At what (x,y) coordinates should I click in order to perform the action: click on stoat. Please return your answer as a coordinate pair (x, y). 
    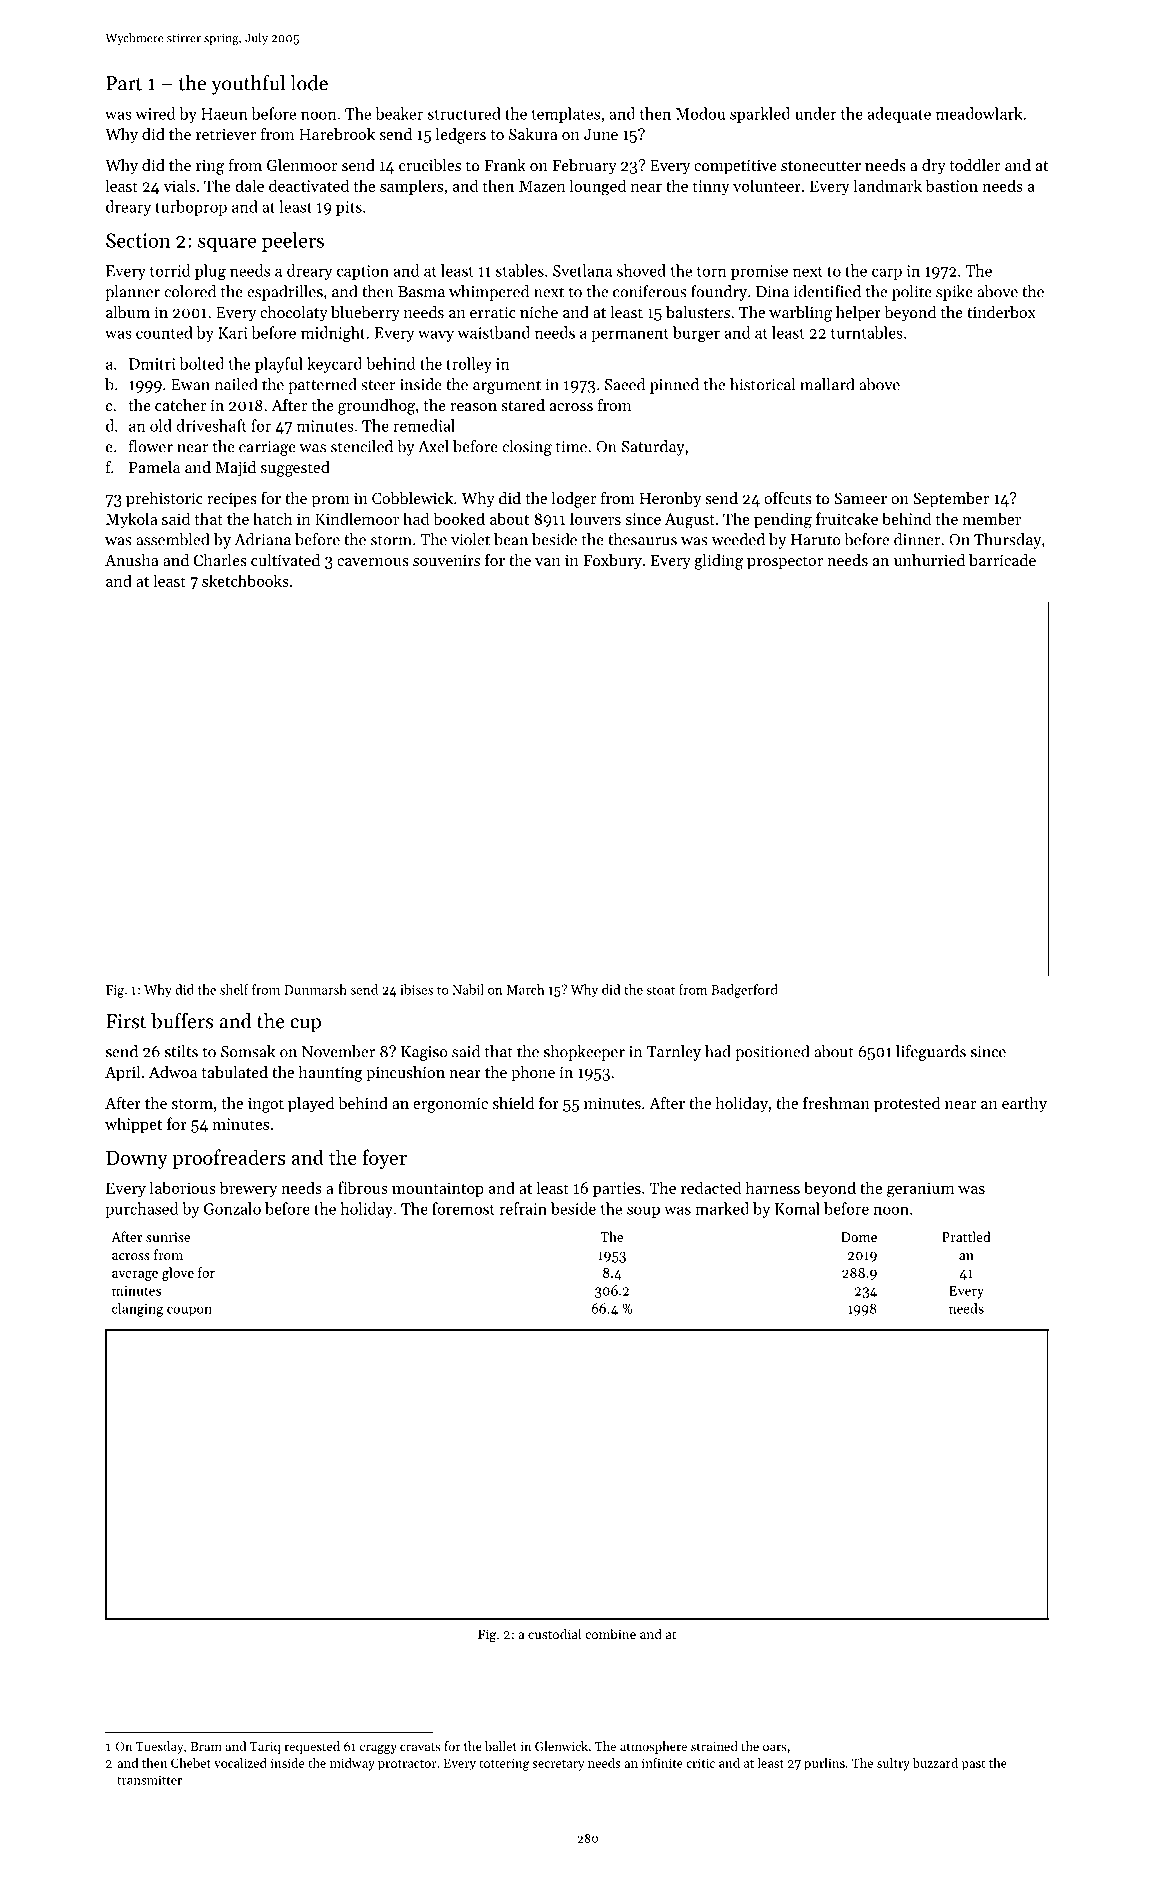
    Looking at the image, I should click on (661, 990).
